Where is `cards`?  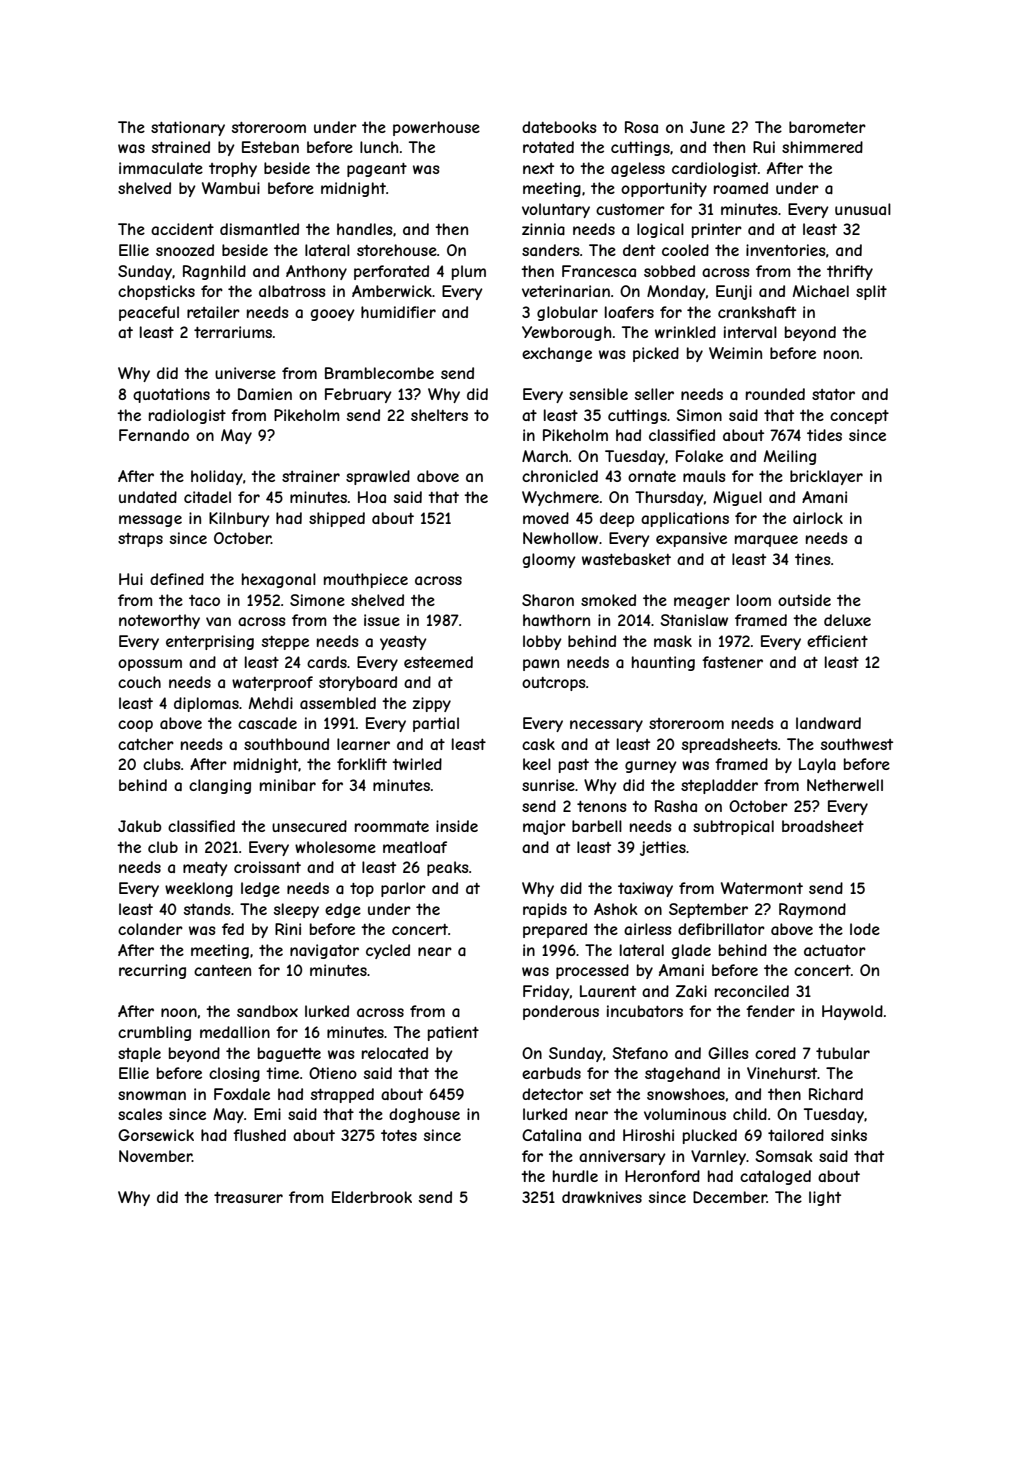 cards is located at coordinates (327, 662).
